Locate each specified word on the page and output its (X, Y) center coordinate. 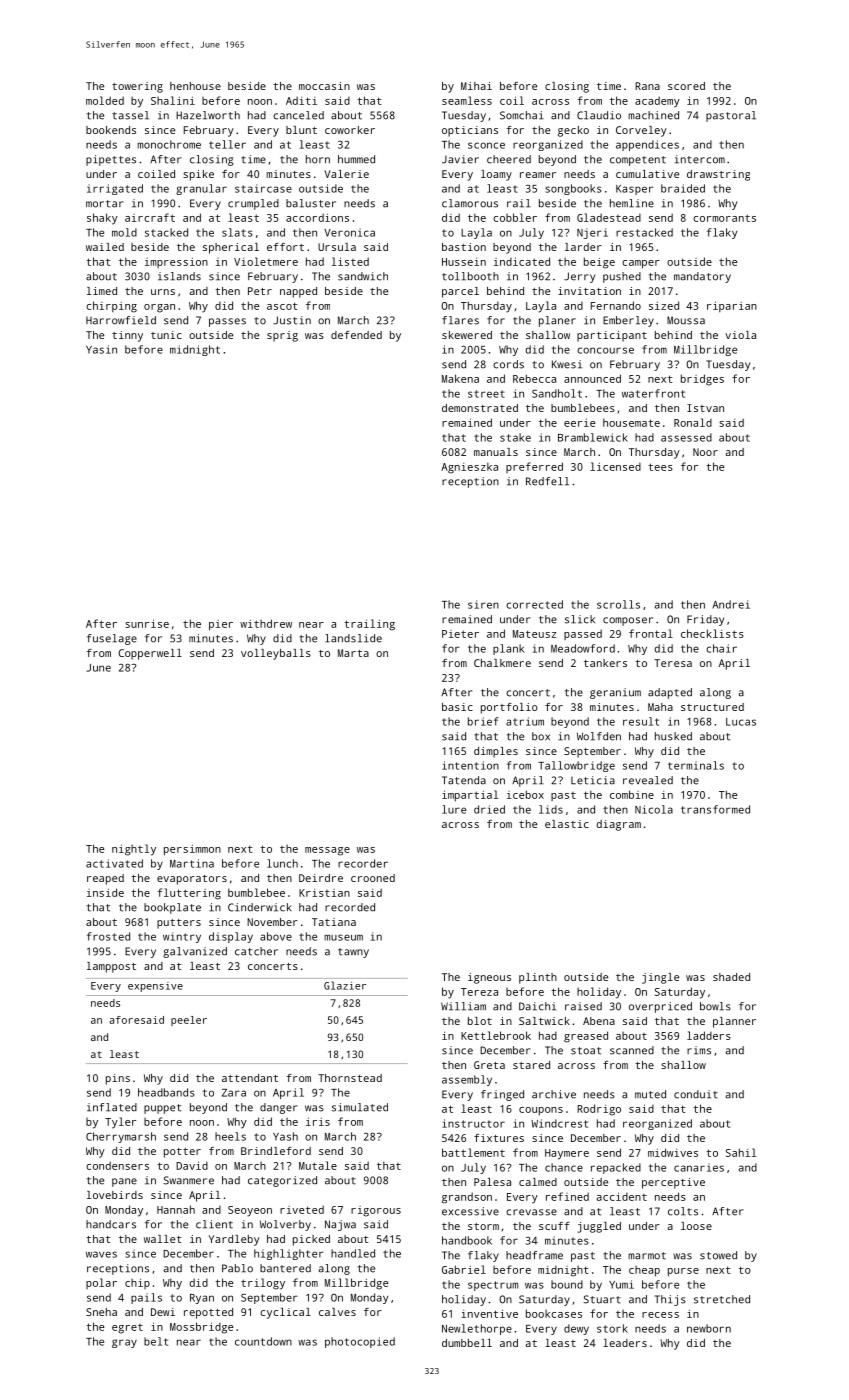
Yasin (101, 349)
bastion (464, 247)
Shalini (173, 100)
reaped (105, 879)
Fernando (616, 305)
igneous (489, 978)
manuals (496, 452)
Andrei (731, 604)
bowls (715, 1006)
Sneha (101, 1312)
